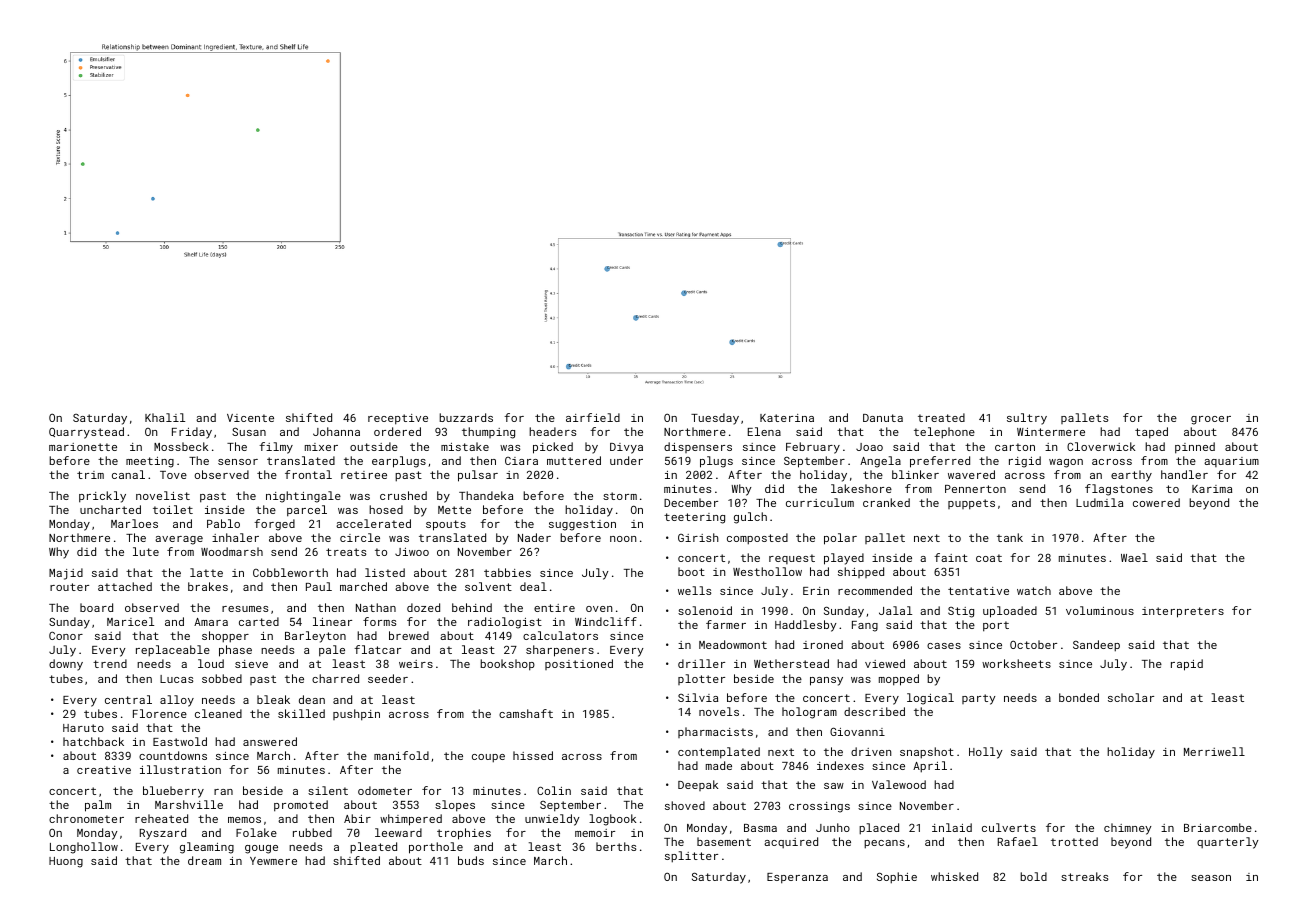  I want to click on taped, so click(1151, 433).
